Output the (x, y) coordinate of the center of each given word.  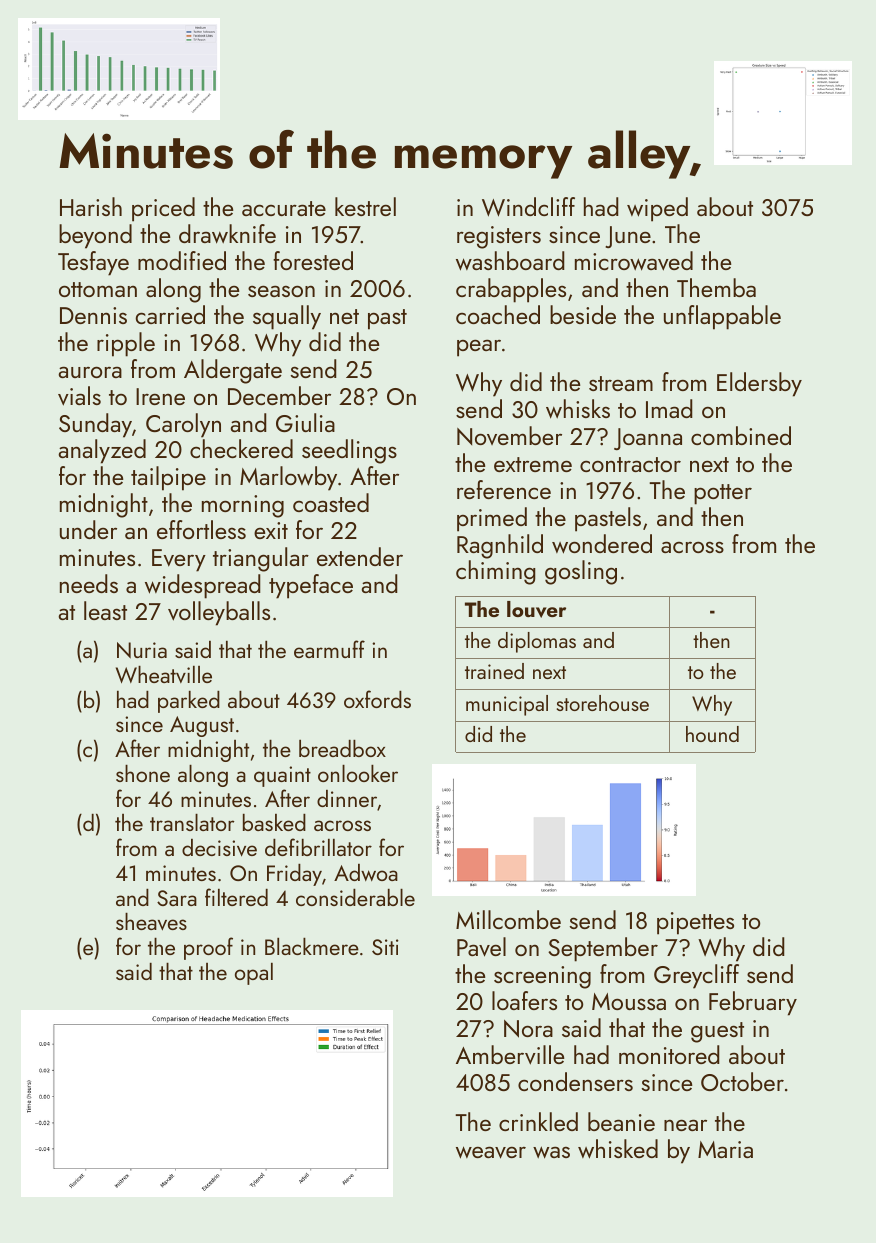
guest (717, 1032)
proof (208, 948)
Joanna (648, 439)
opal (254, 974)
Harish (91, 206)
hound (712, 734)
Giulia (305, 422)
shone (143, 773)
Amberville (510, 1055)
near (685, 1125)
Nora (528, 1029)
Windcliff (528, 207)
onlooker (358, 773)
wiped (657, 209)
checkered (241, 448)
